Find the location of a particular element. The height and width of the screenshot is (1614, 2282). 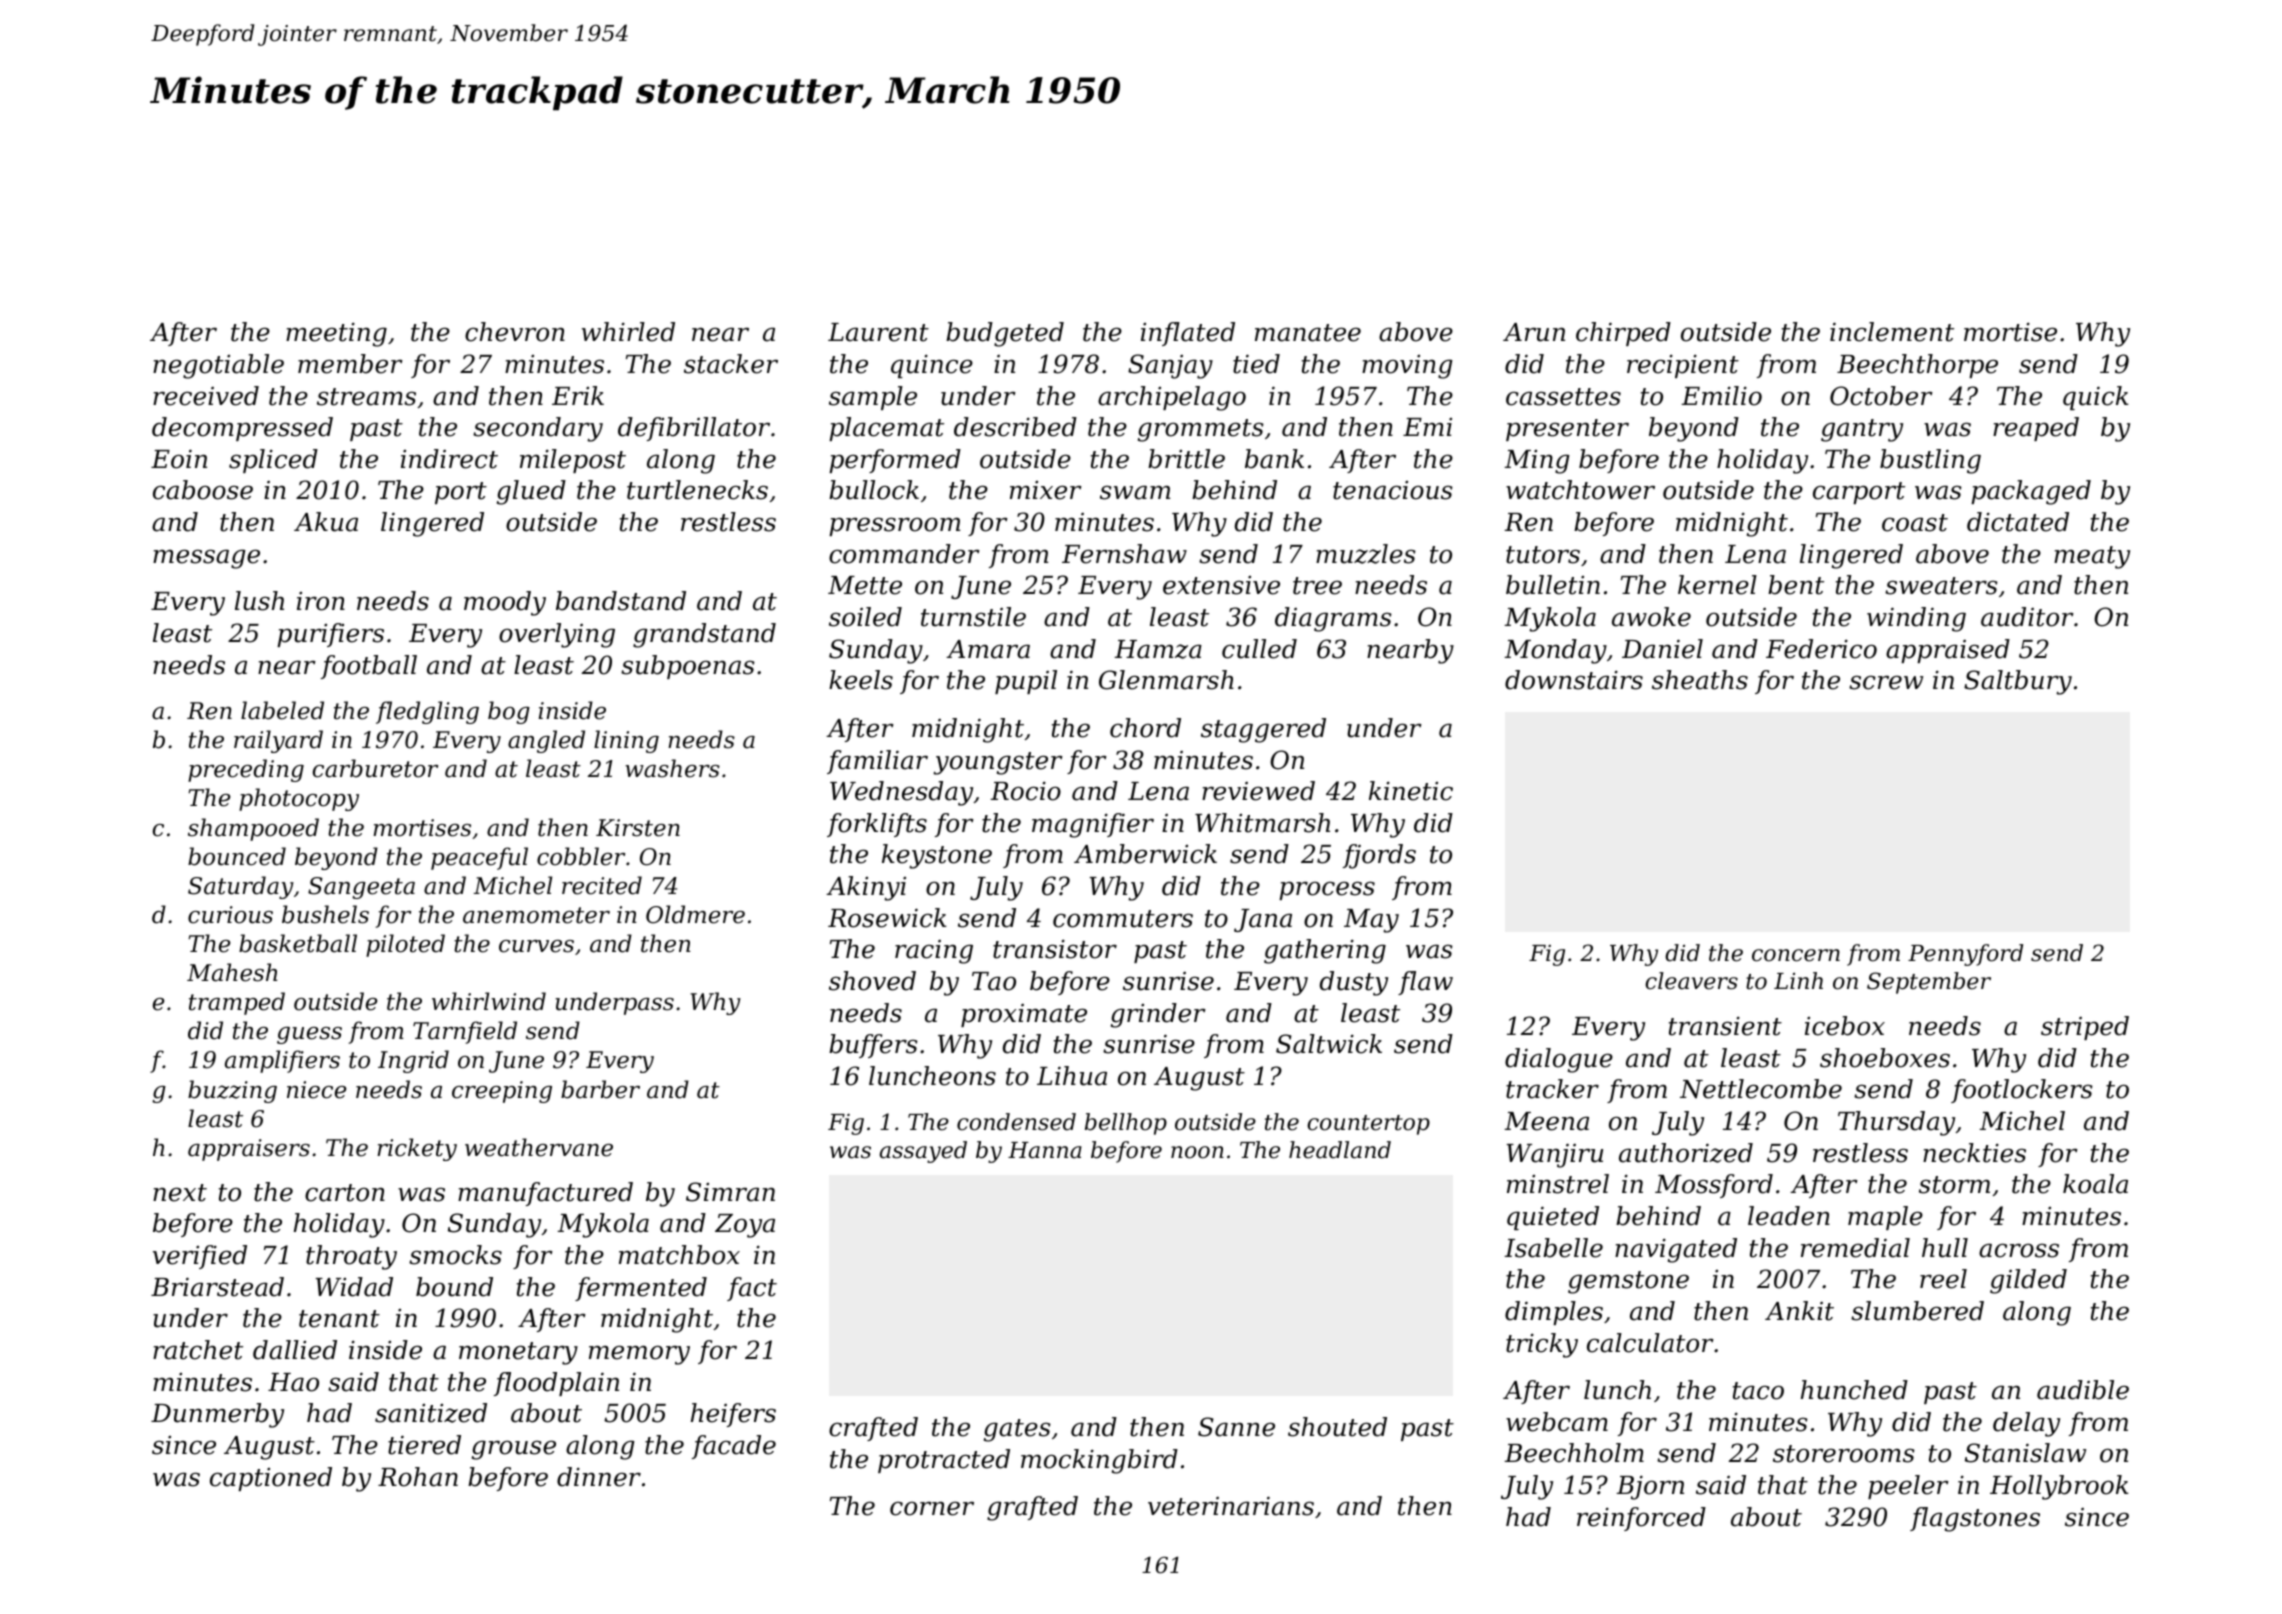

assayed is located at coordinates (923, 1152).
